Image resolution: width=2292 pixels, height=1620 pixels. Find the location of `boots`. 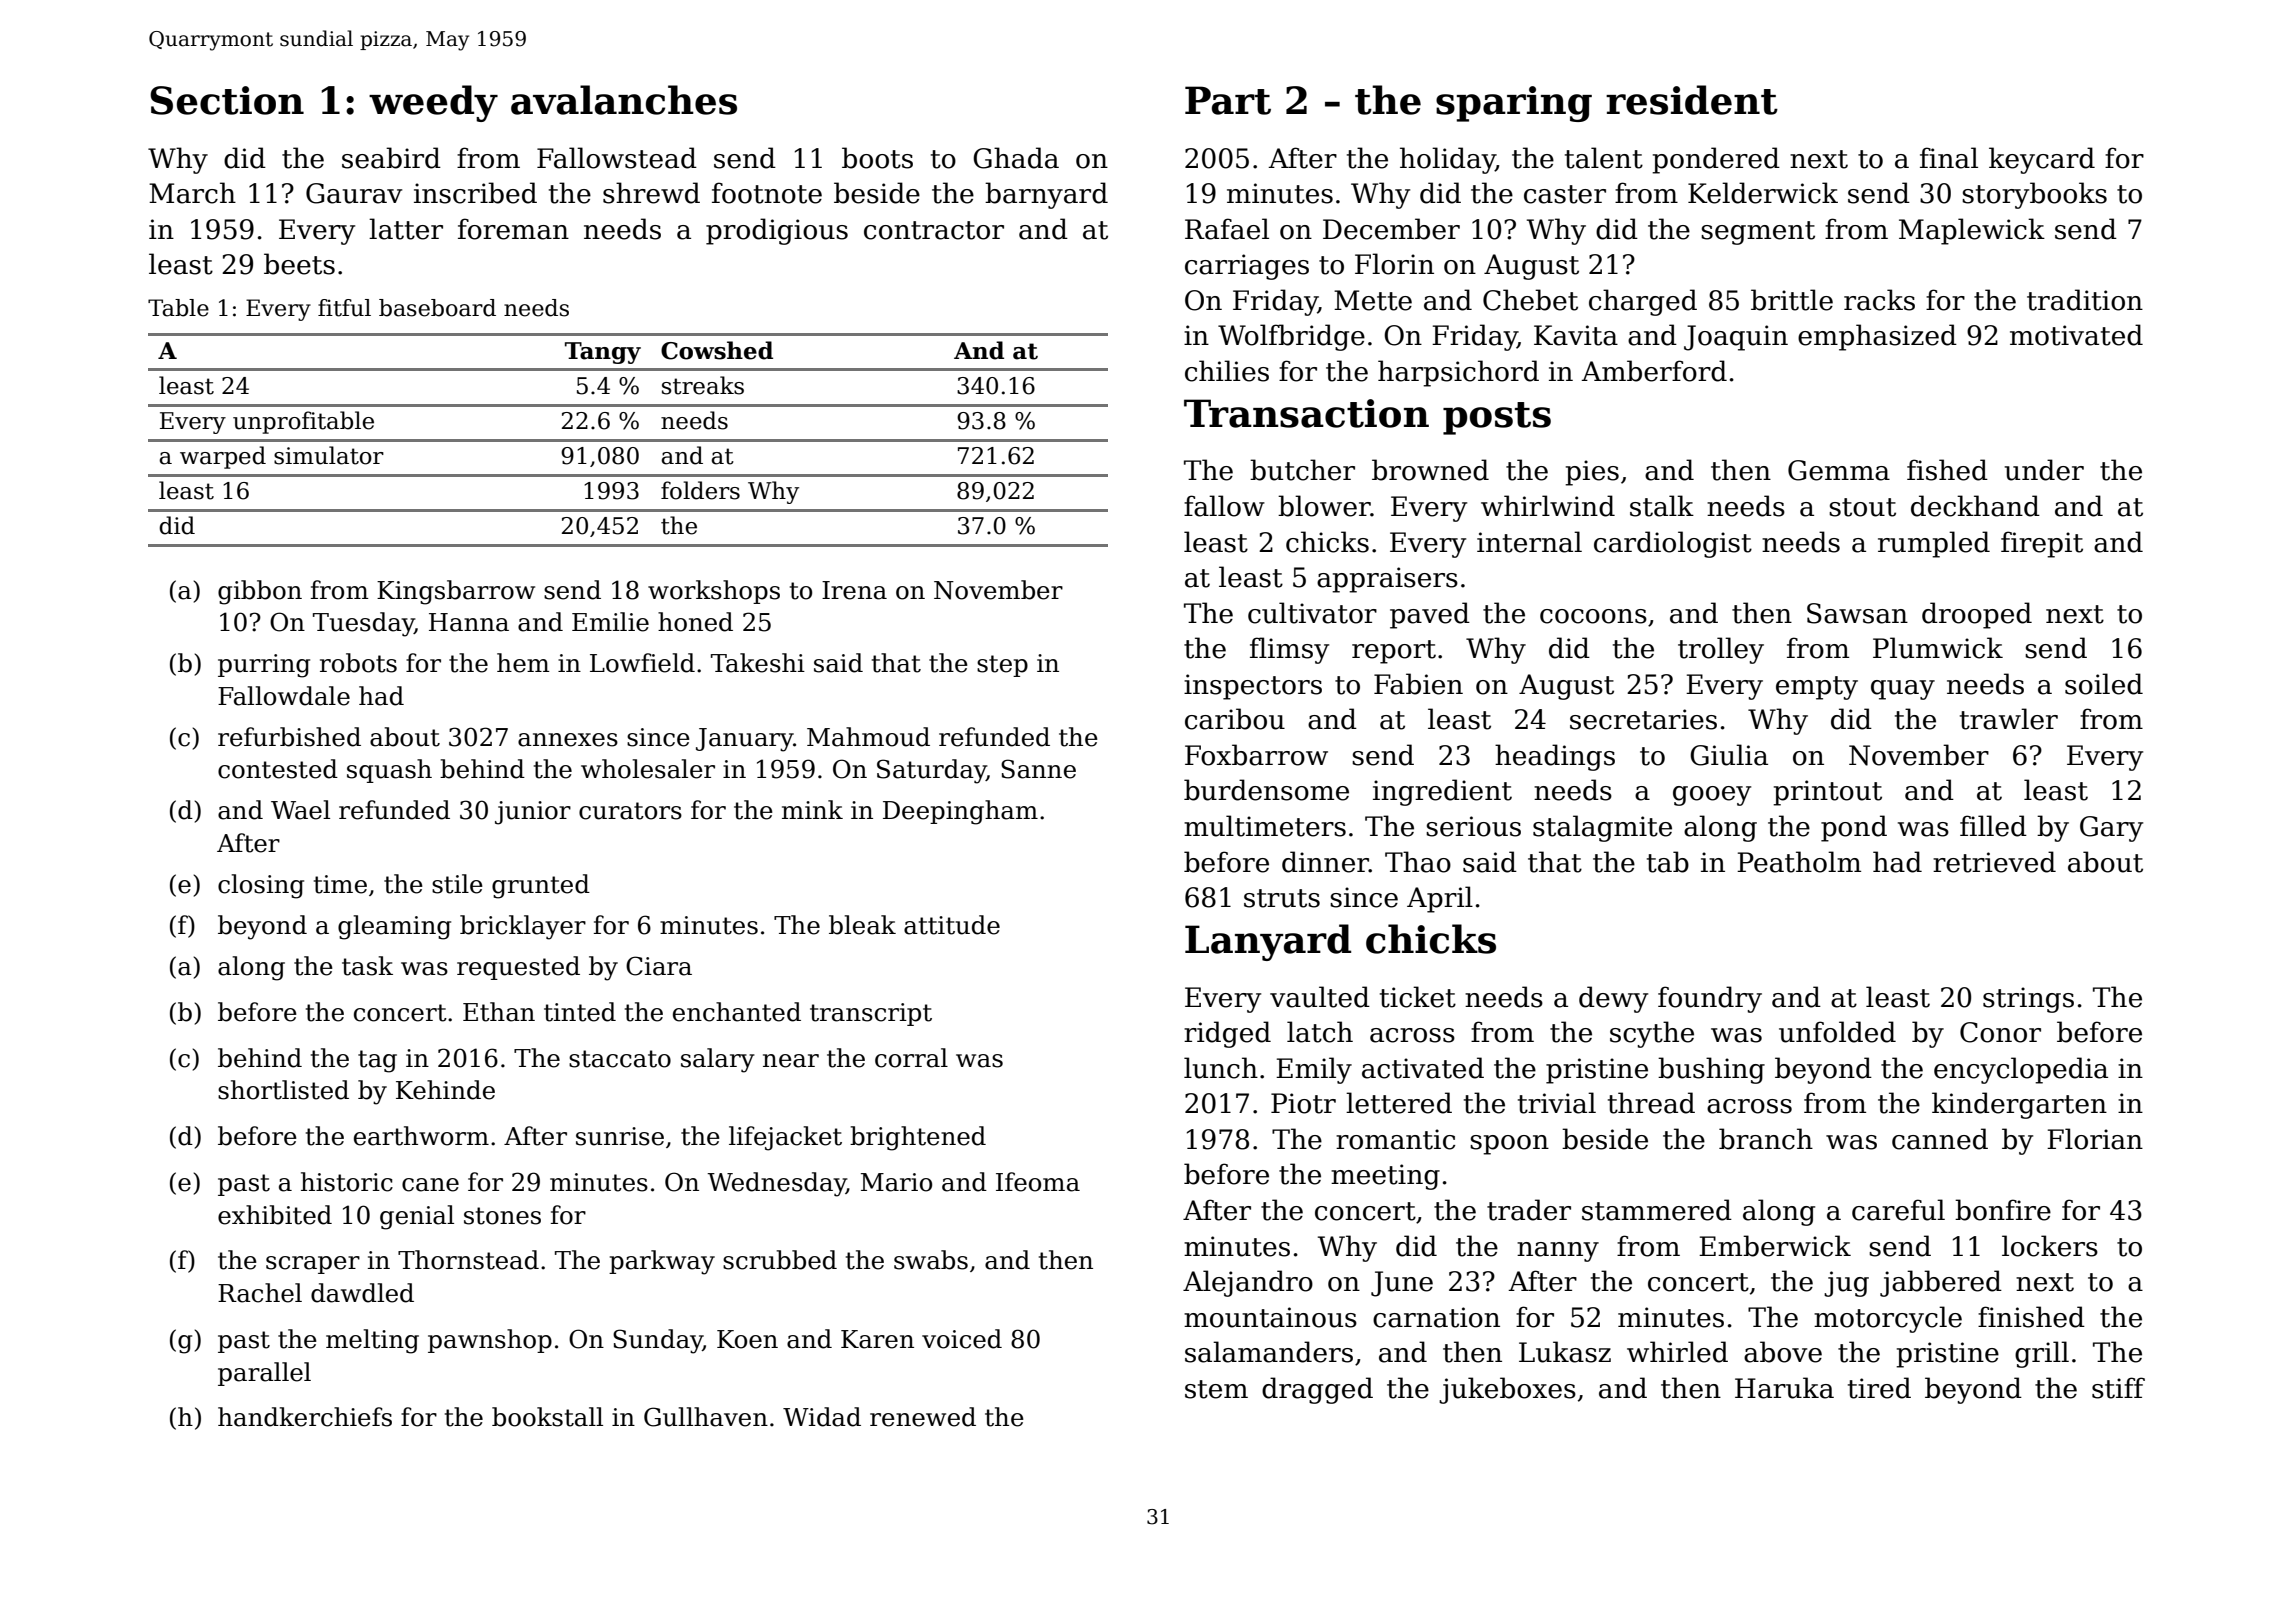

boots is located at coordinates (877, 158).
